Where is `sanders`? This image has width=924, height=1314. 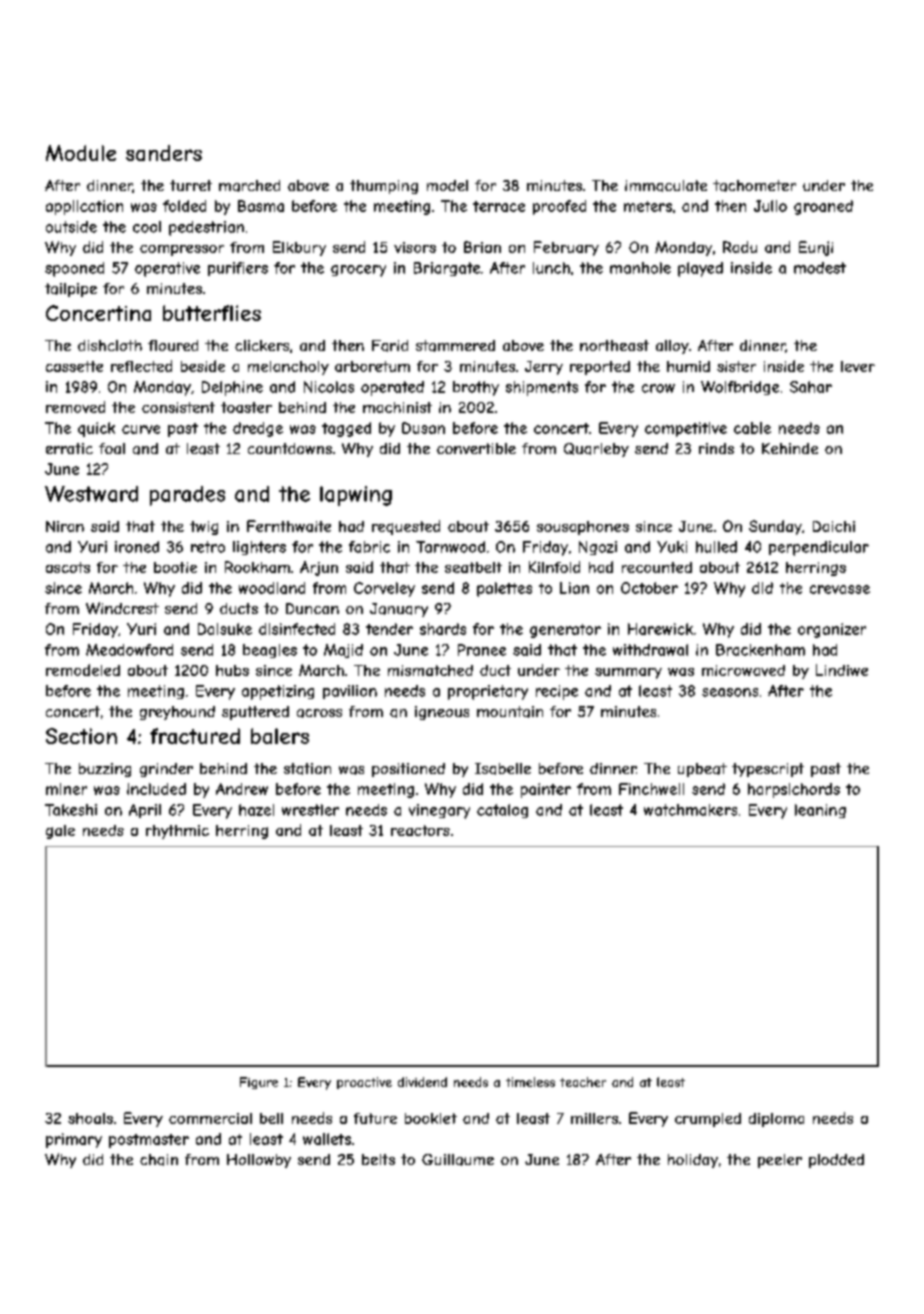
sanders is located at coordinates (164, 153).
